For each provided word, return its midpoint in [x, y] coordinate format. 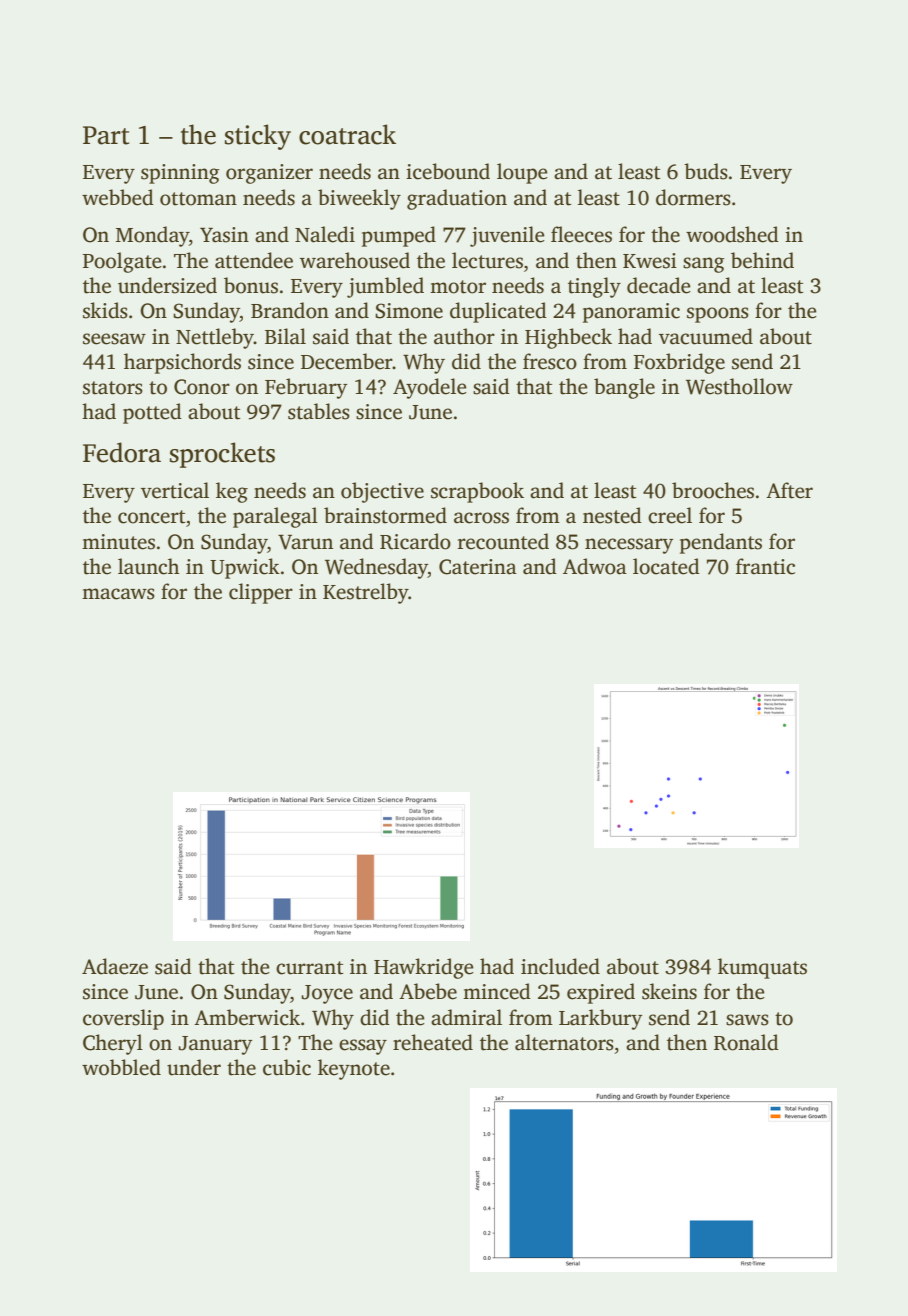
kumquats [762, 968]
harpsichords [182, 363]
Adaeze [115, 966]
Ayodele [430, 388]
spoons [718, 315]
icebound [448, 171]
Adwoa [595, 566]
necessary [629, 546]
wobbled [121, 1067]
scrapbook [477, 492]
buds [706, 171]
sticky [258, 137]
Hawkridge [424, 968]
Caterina [478, 567]
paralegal [275, 517]
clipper [261, 593]
